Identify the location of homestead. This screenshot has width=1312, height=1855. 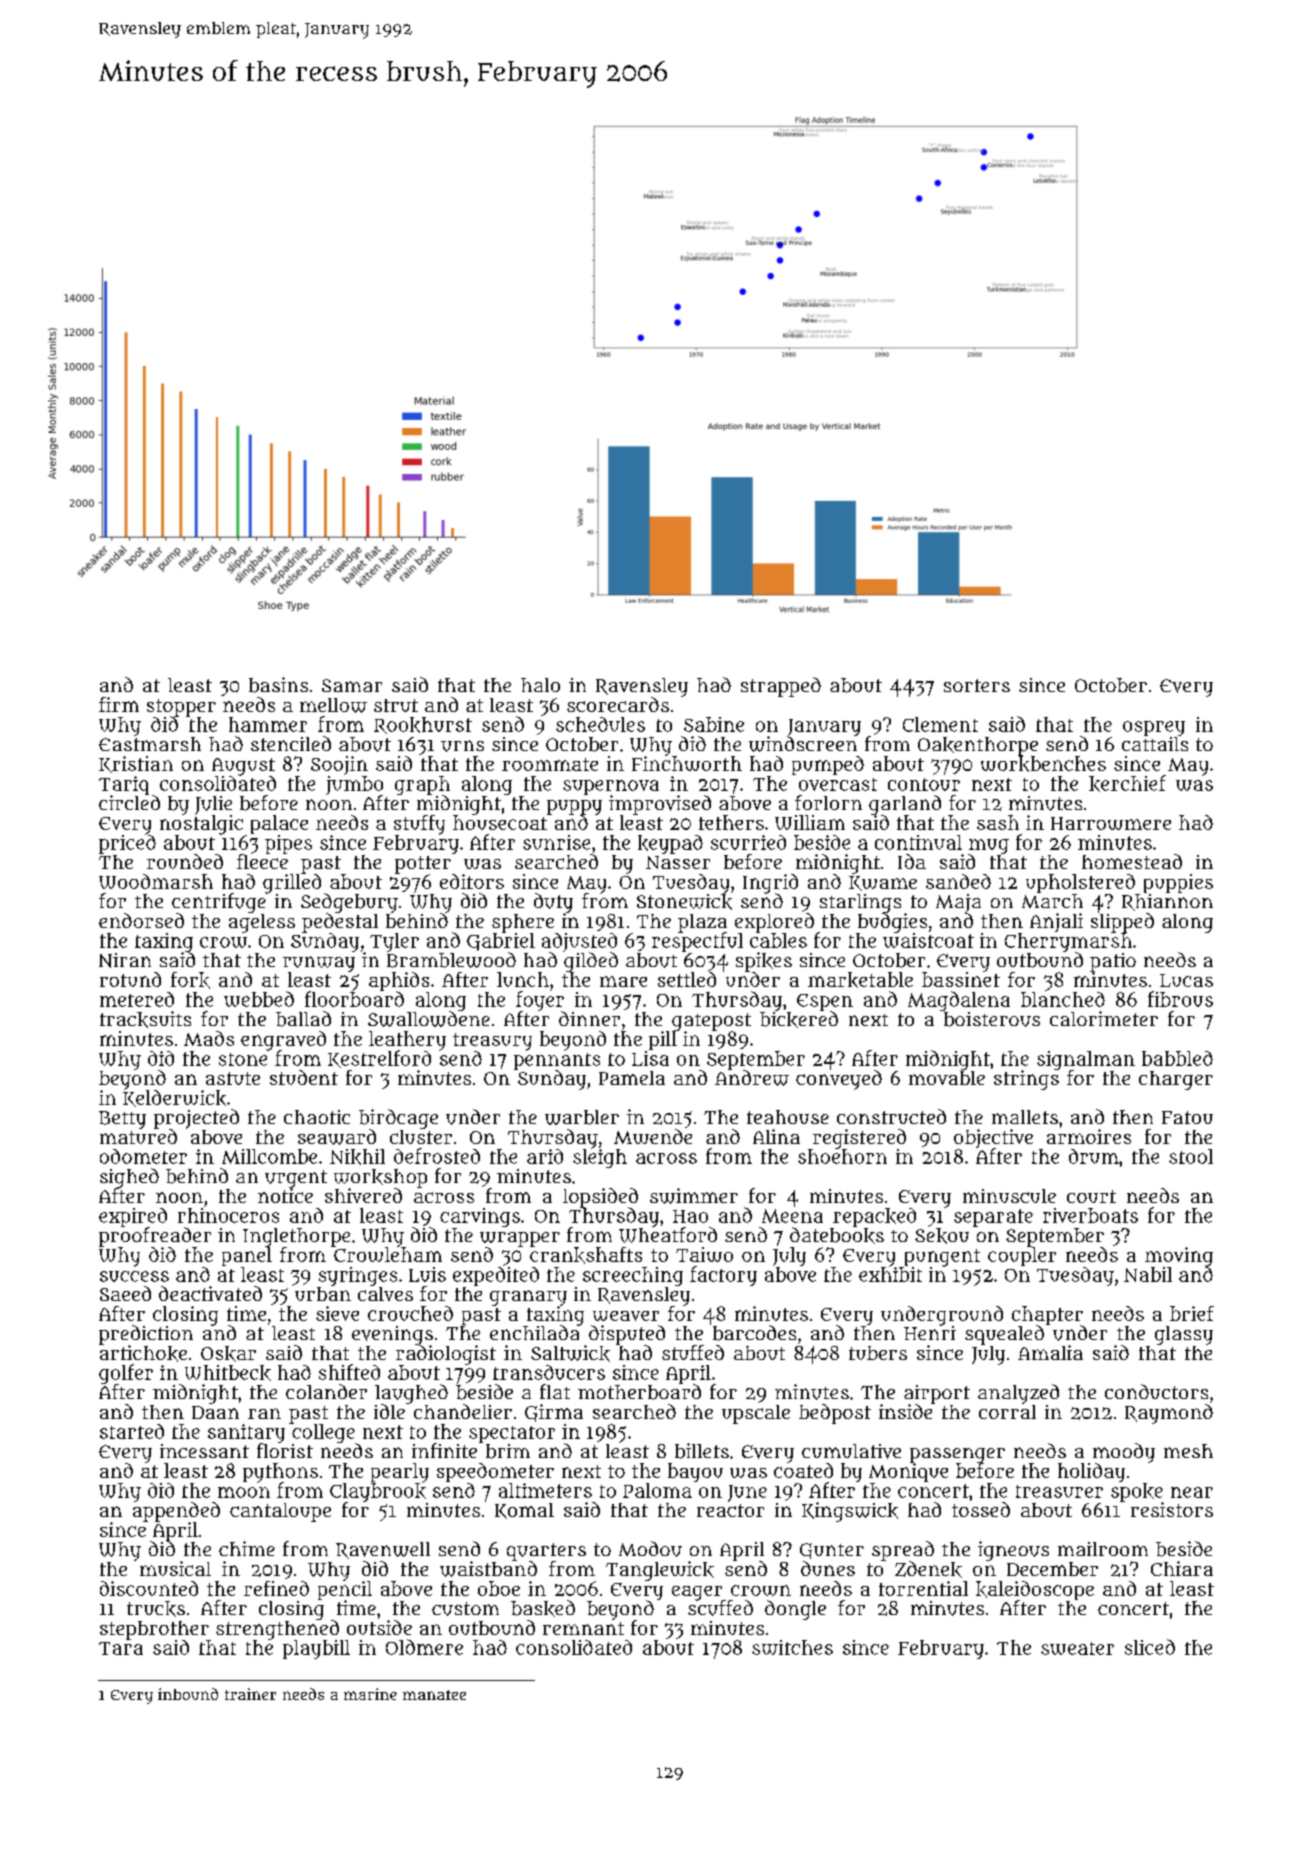
(1132, 861).
